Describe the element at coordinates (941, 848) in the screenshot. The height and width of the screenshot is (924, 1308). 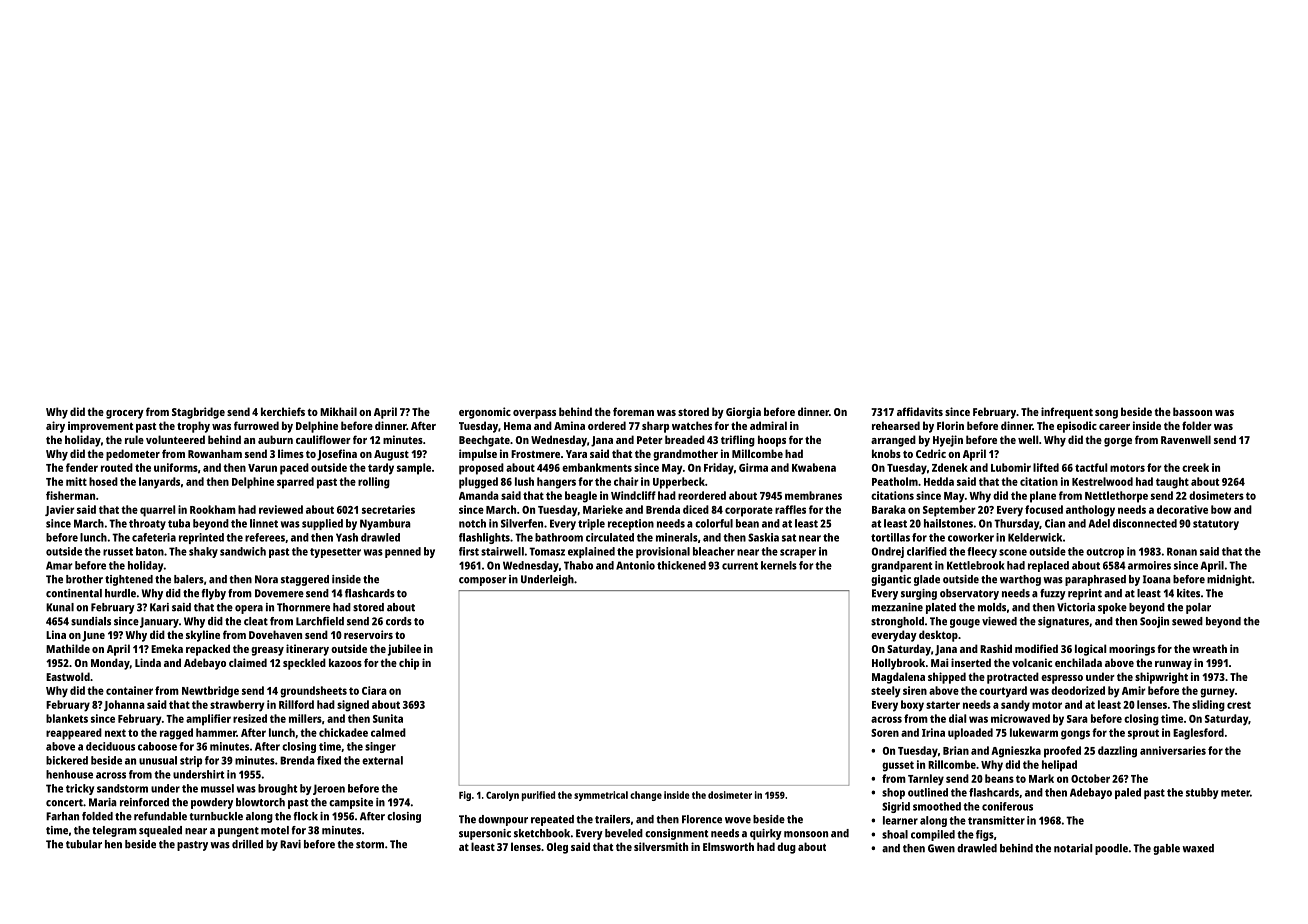
I see `Gwen` at that location.
